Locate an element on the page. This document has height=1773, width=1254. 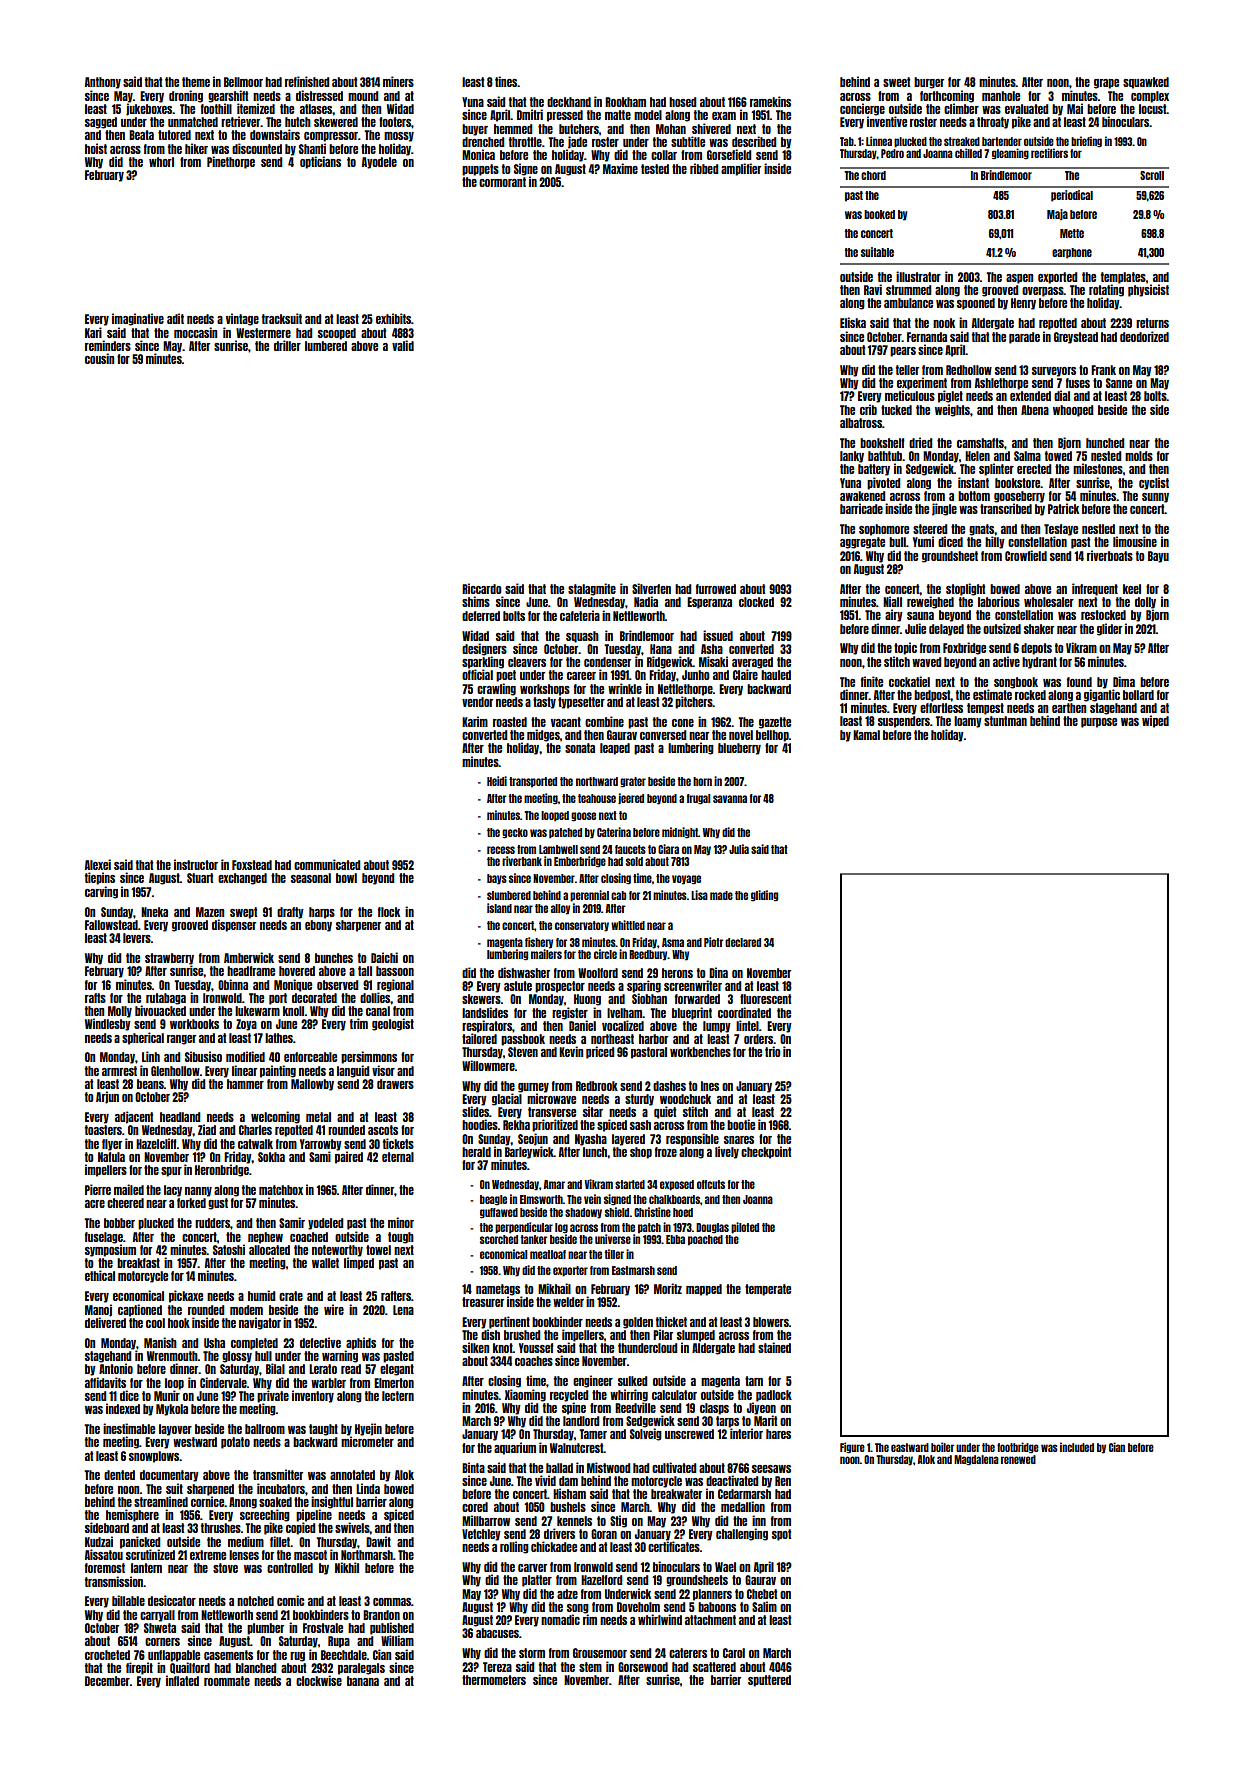
rafts is located at coordinates (95, 998).
